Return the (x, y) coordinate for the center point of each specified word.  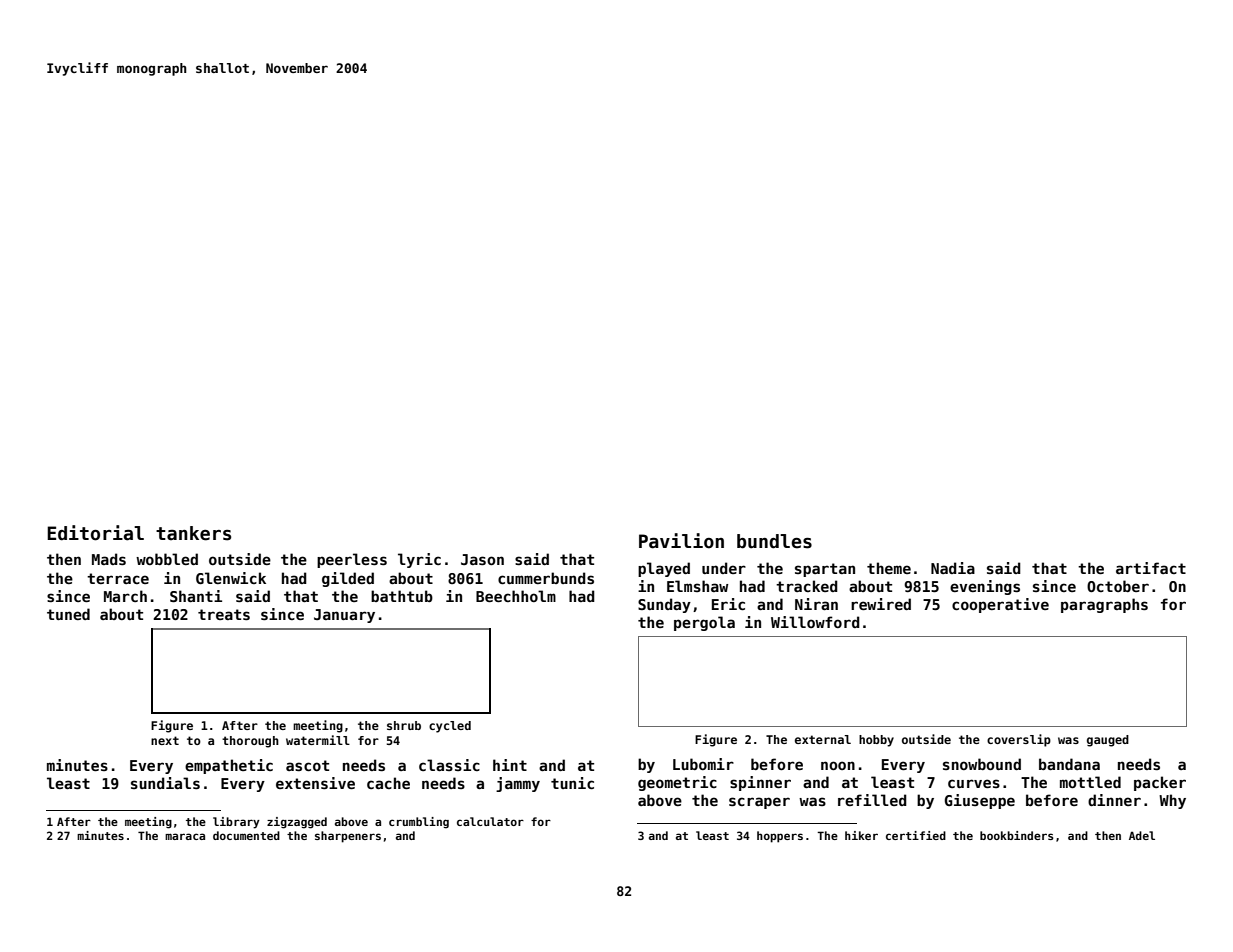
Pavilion (681, 541)
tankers (193, 533)
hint (510, 765)
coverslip (1019, 740)
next (165, 740)
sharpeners (348, 837)
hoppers (780, 837)
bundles (774, 541)
